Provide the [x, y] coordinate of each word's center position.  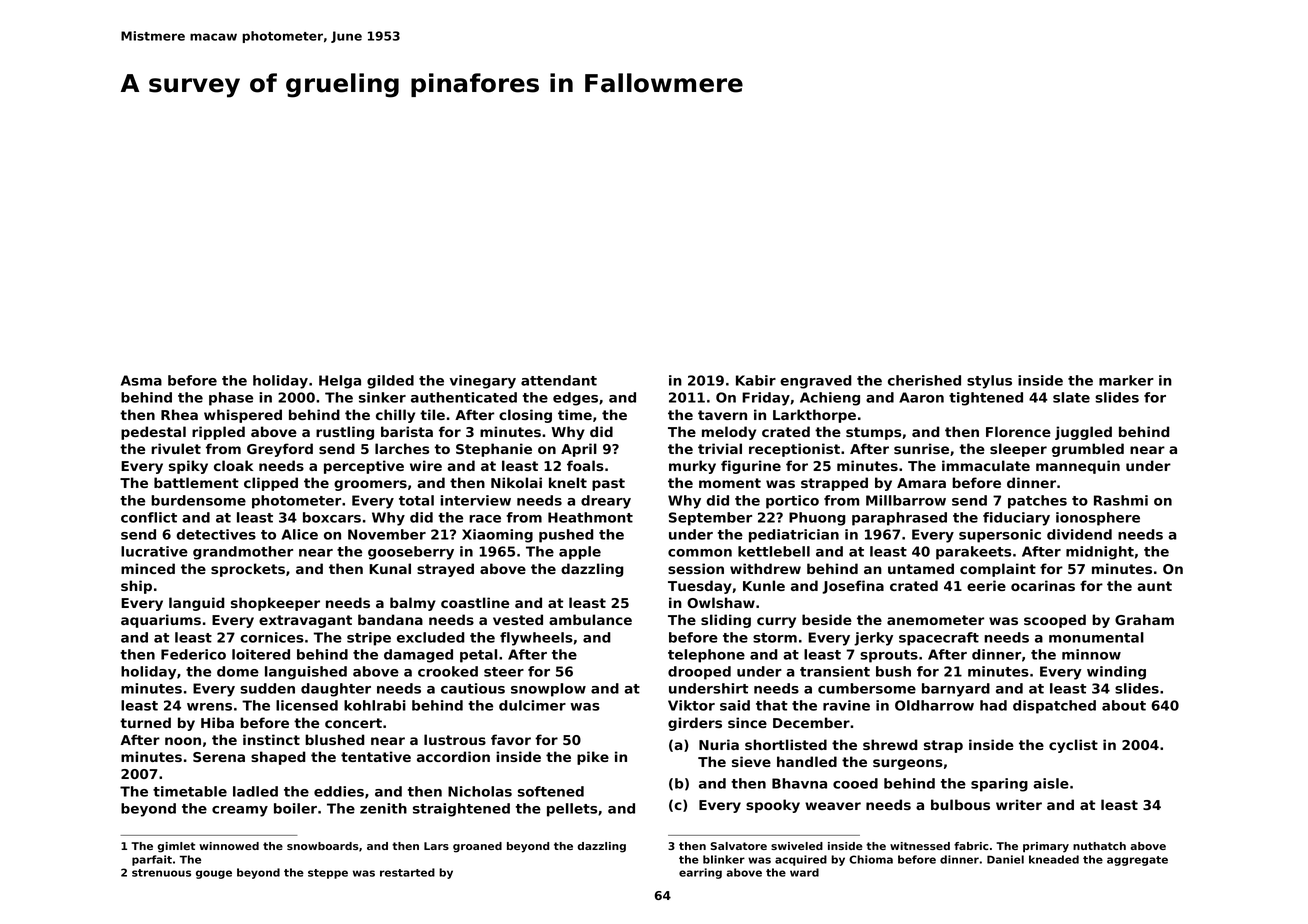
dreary [606, 502]
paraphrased [899, 519]
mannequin [1078, 467]
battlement [196, 482]
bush [893, 671]
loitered [261, 654]
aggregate [1137, 861]
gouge [214, 874]
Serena [219, 757]
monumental [1096, 637]
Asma [141, 380]
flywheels [536, 639]
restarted [407, 872]
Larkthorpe [814, 416]
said [735, 705]
